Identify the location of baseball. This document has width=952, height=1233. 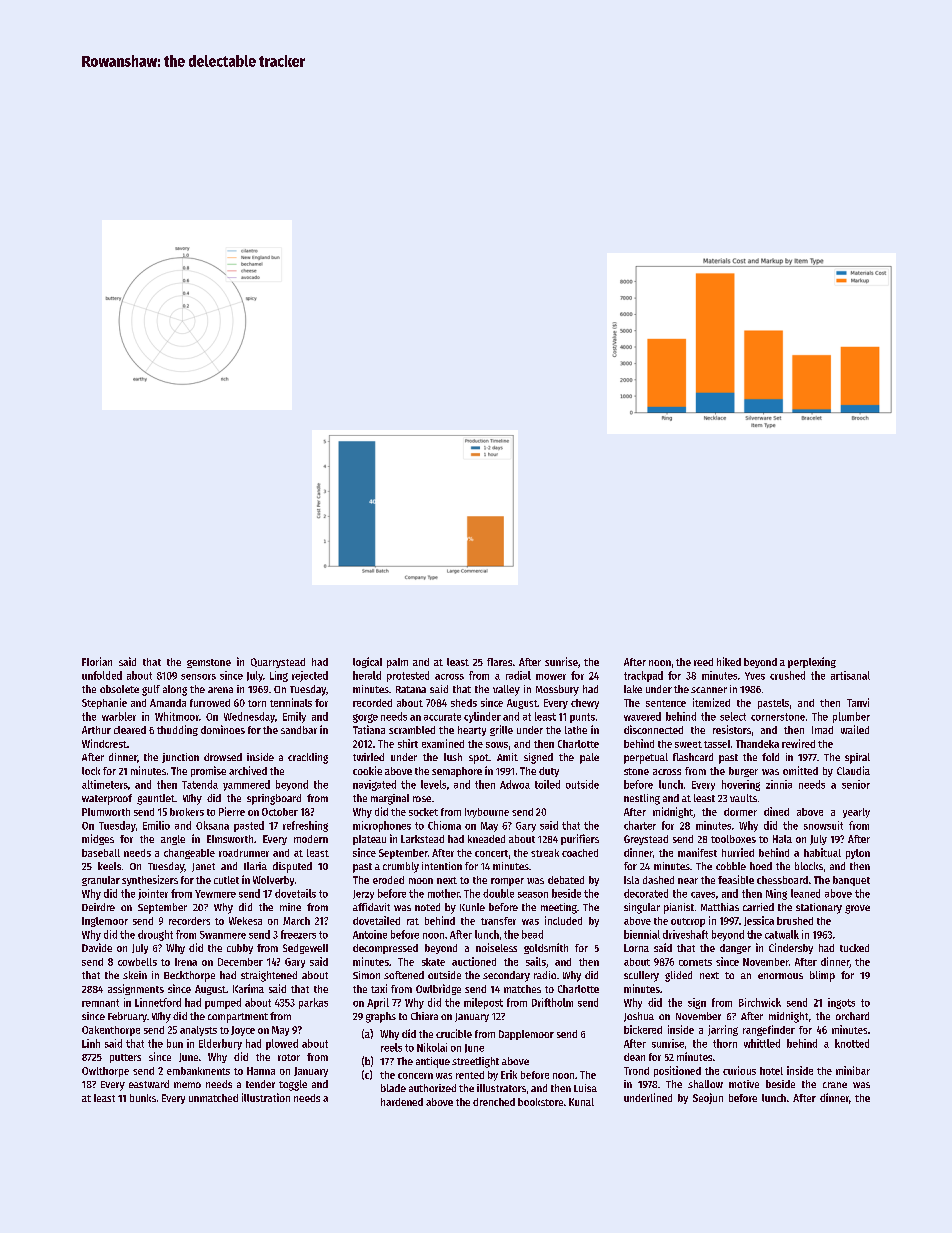
(101, 853).
